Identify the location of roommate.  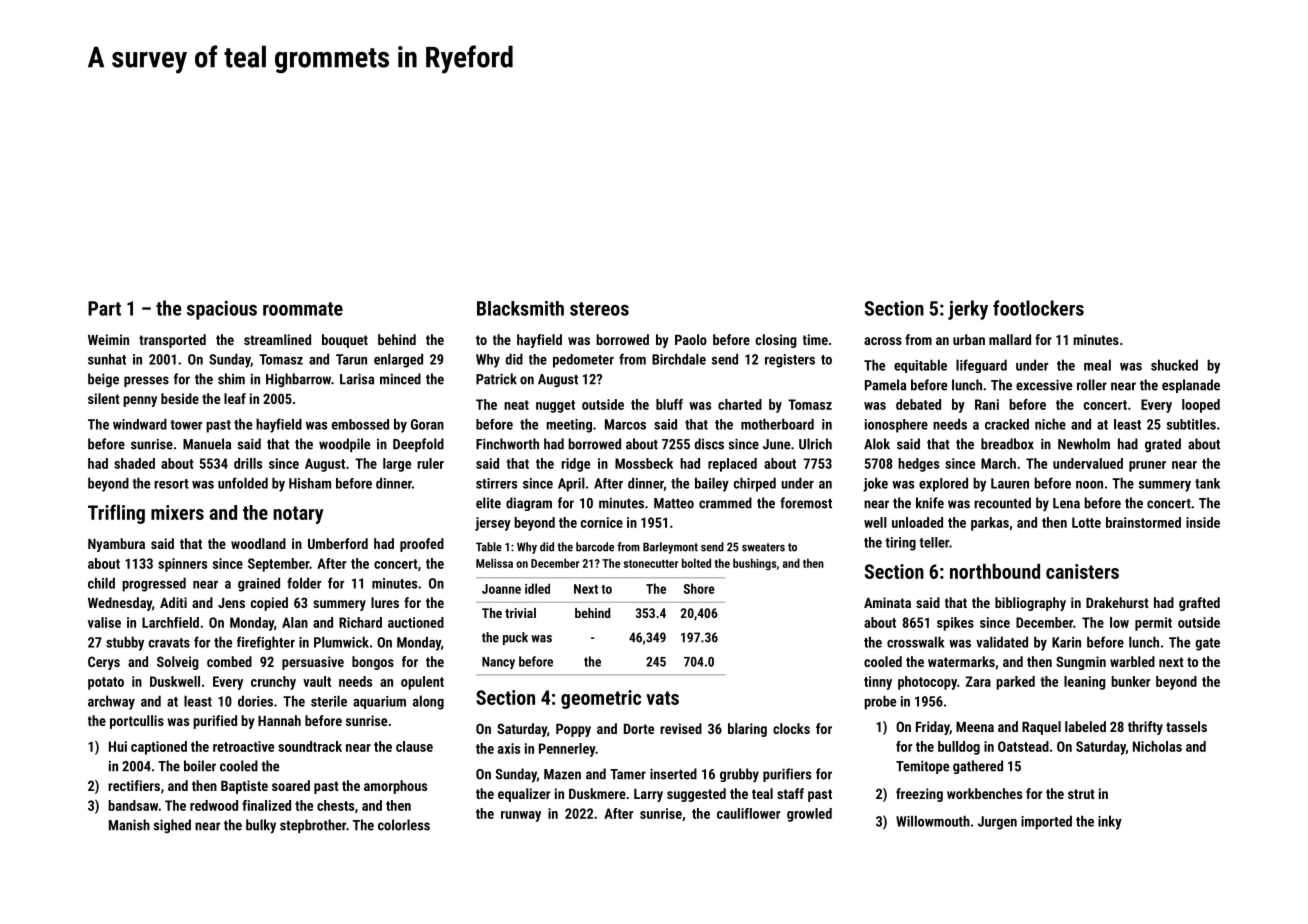
(303, 309).
